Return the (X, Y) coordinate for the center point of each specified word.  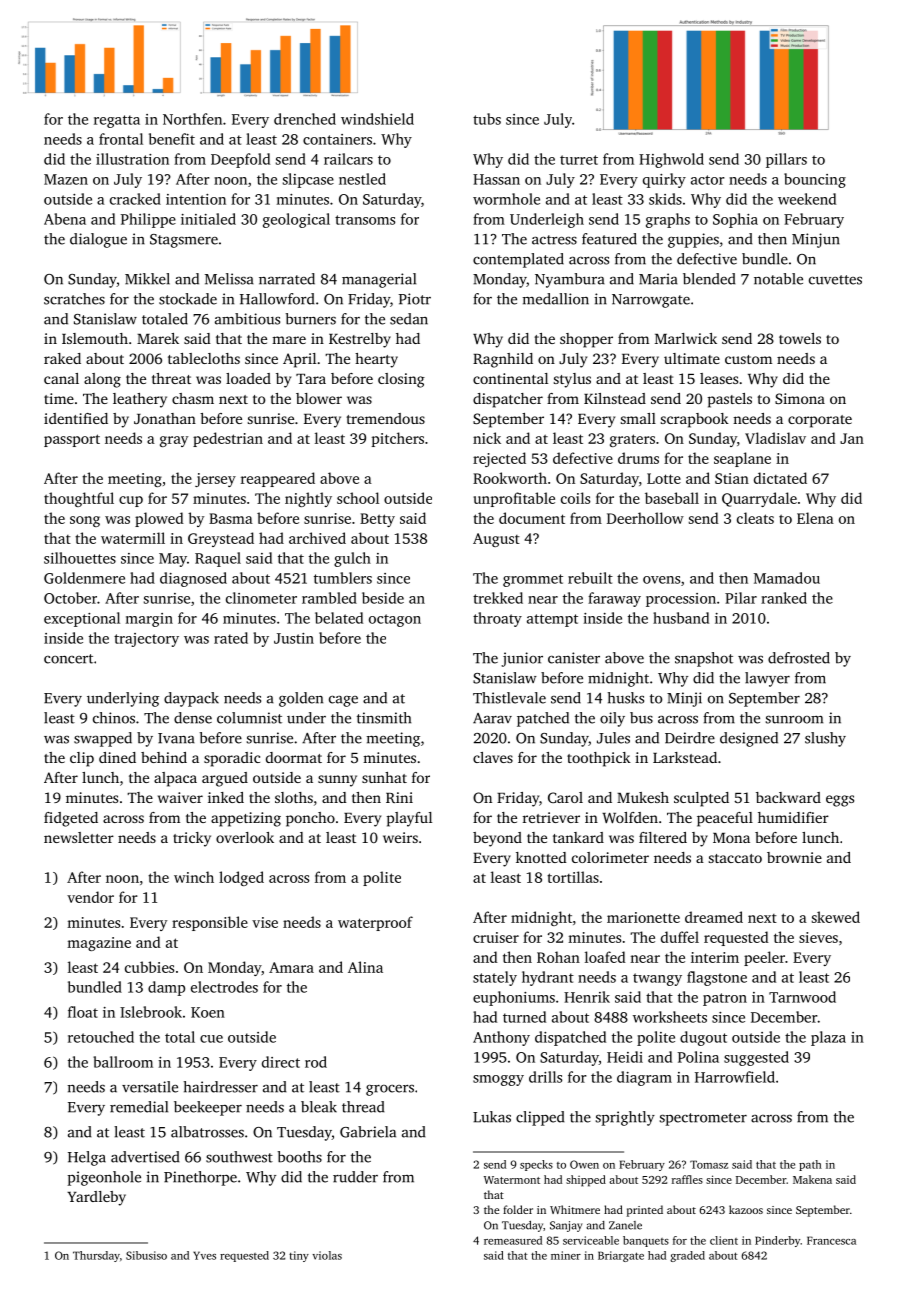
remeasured (513, 1240)
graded (687, 1256)
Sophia (735, 220)
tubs (487, 119)
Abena (65, 219)
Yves (204, 1255)
